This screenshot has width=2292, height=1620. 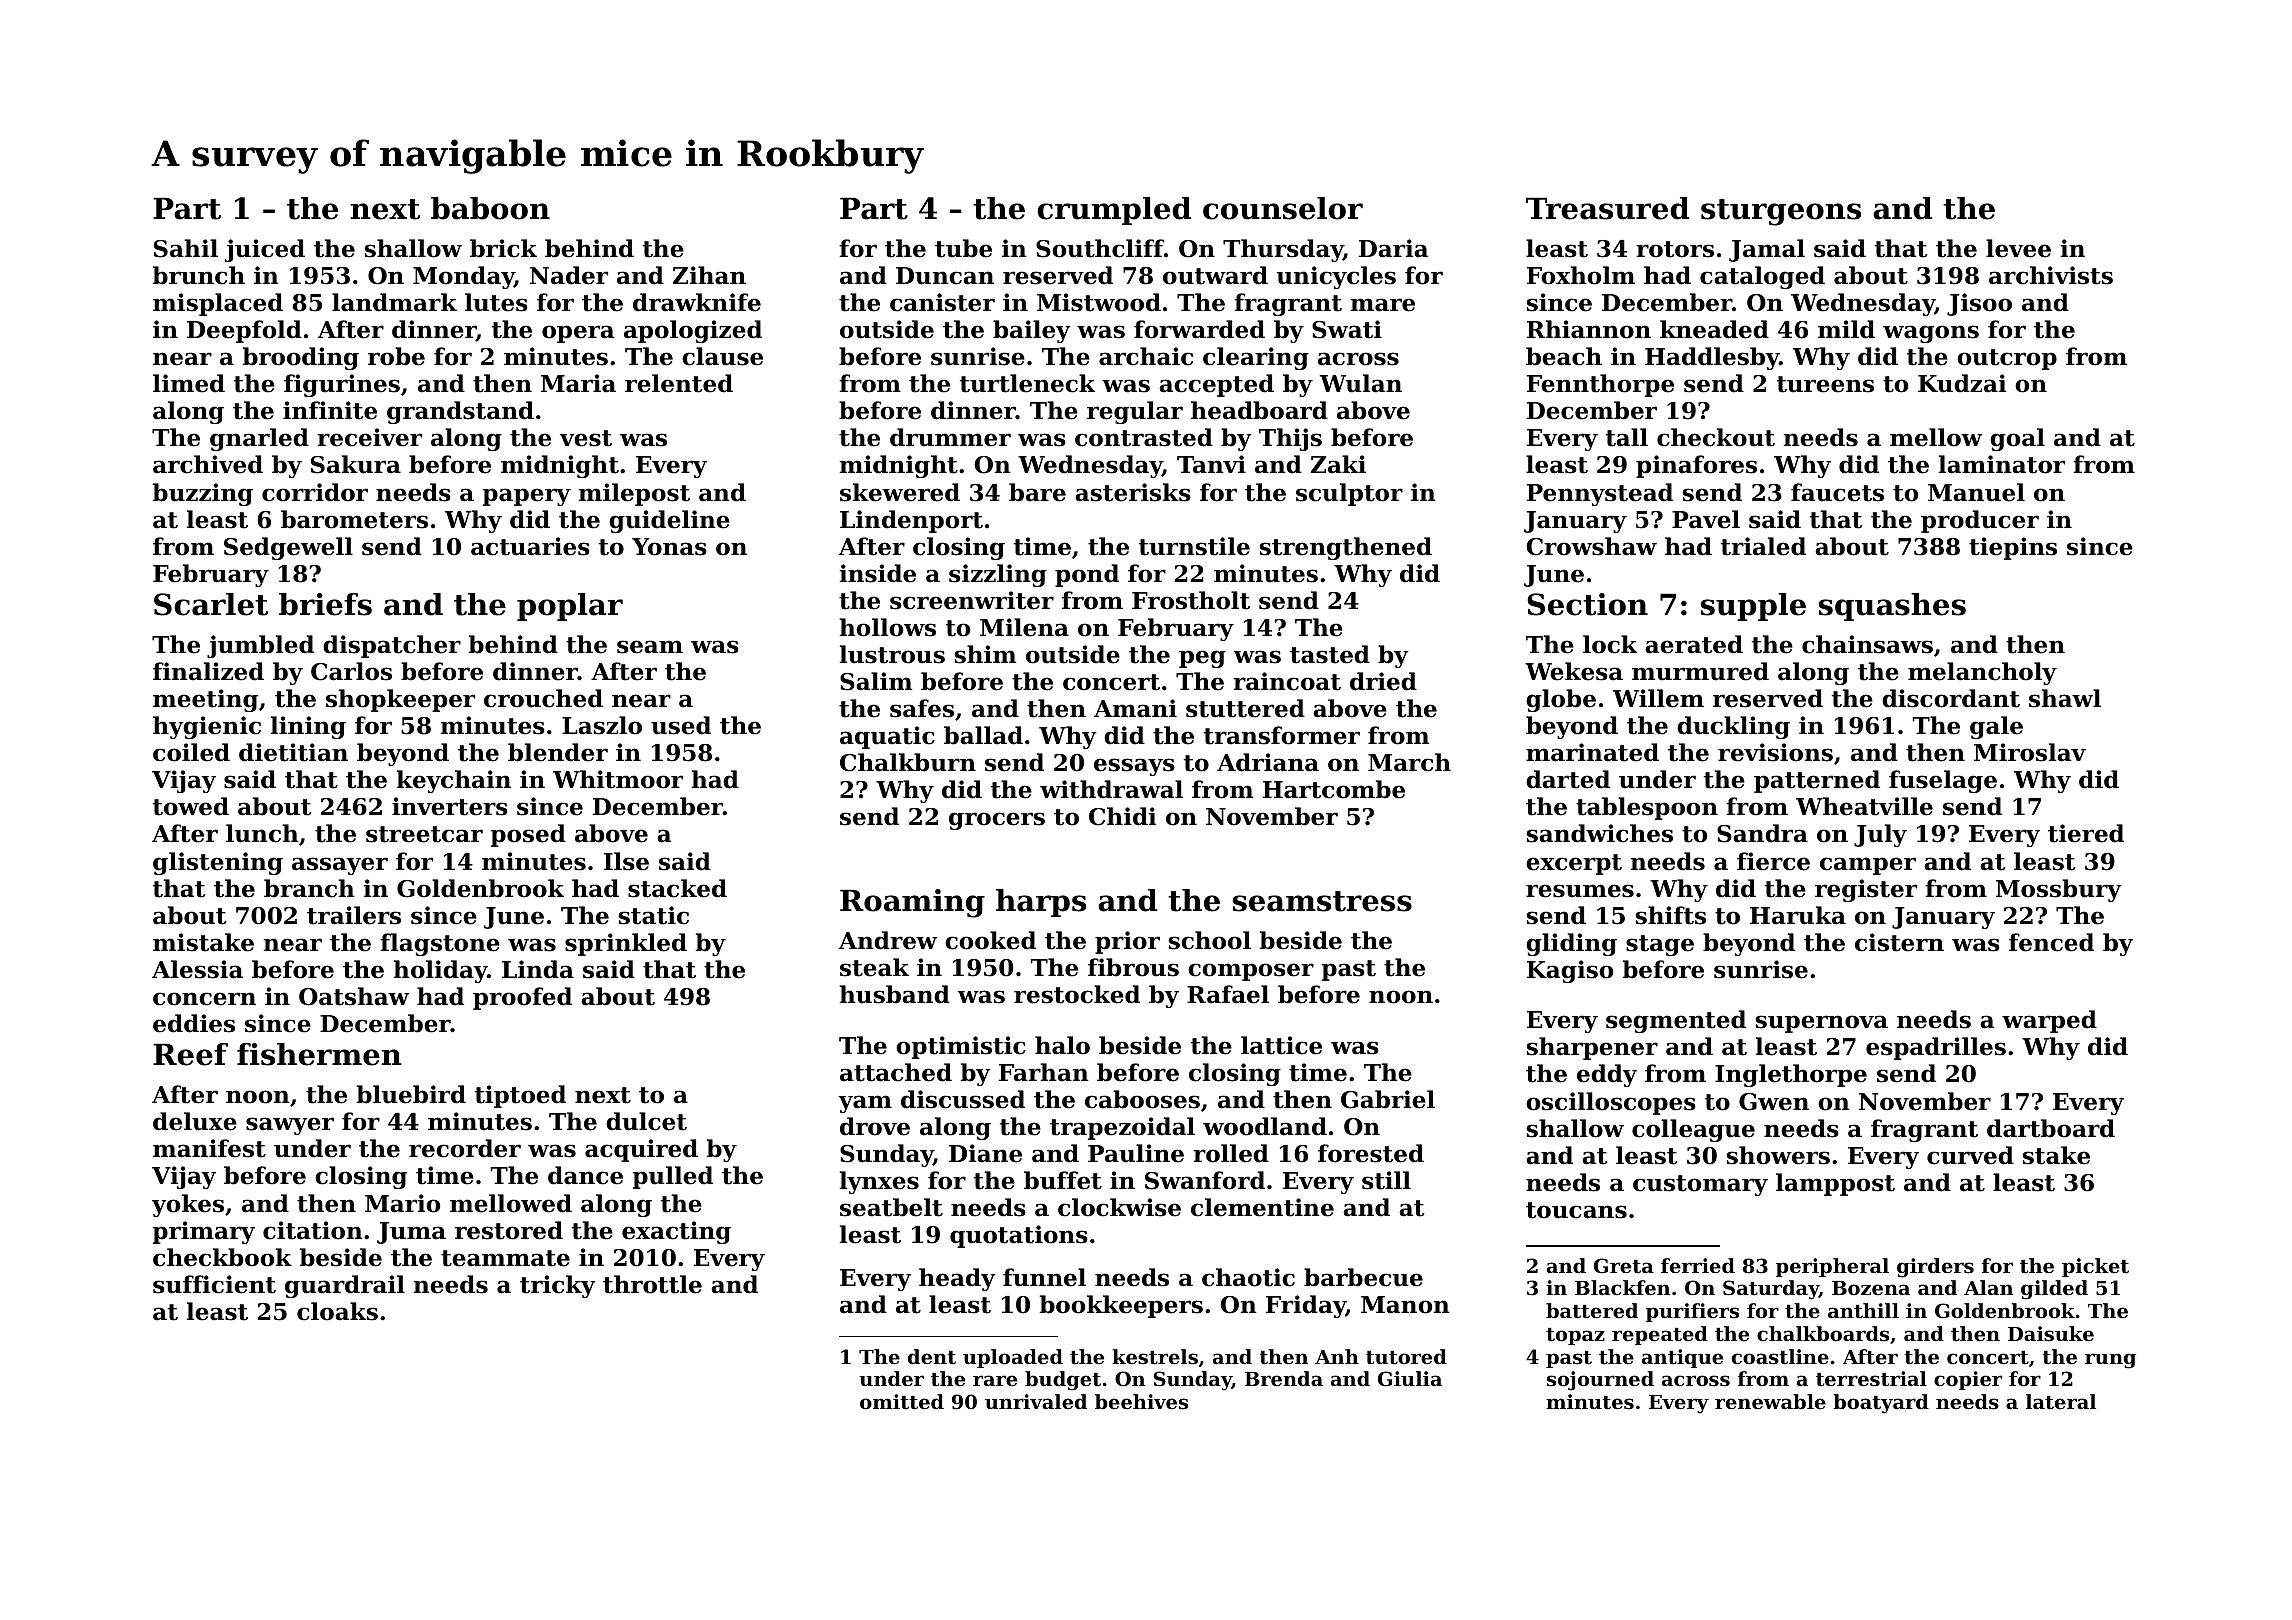 What do you see at coordinates (265, 250) in the screenshot?
I see `juiced` at bounding box center [265, 250].
